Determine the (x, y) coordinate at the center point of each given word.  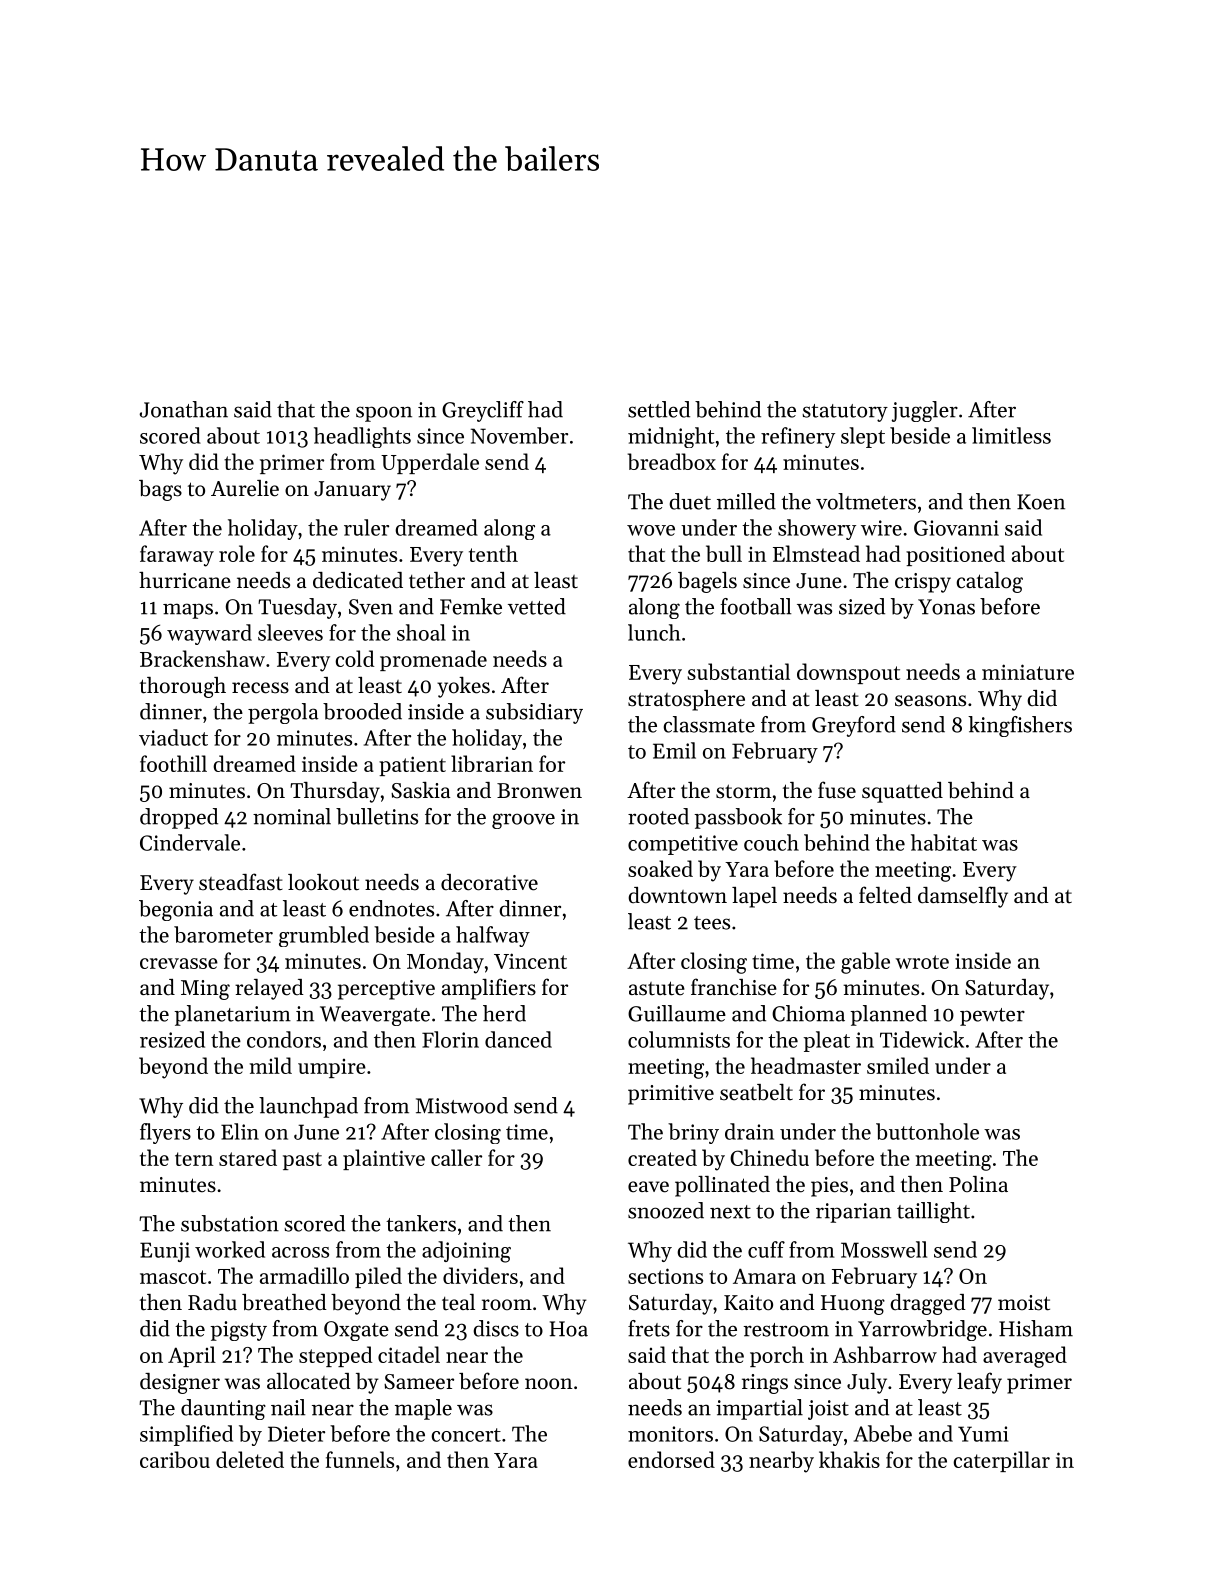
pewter (992, 1017)
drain (749, 1131)
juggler (925, 411)
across (300, 1252)
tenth (493, 553)
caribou (175, 1459)
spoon (384, 414)
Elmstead (816, 553)
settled (659, 409)
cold (355, 658)
